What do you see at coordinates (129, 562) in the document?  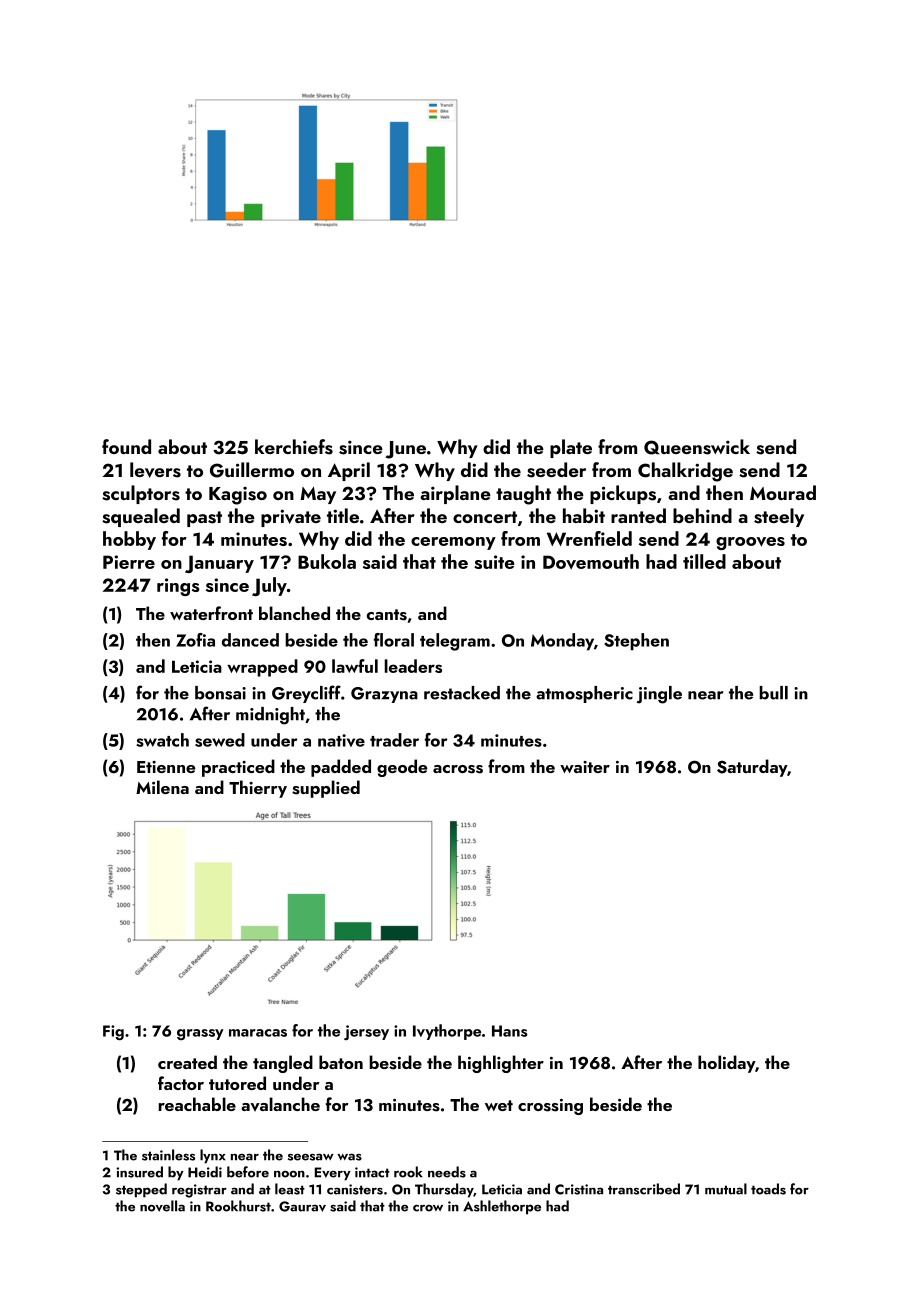 I see `Pierre` at bounding box center [129, 562].
